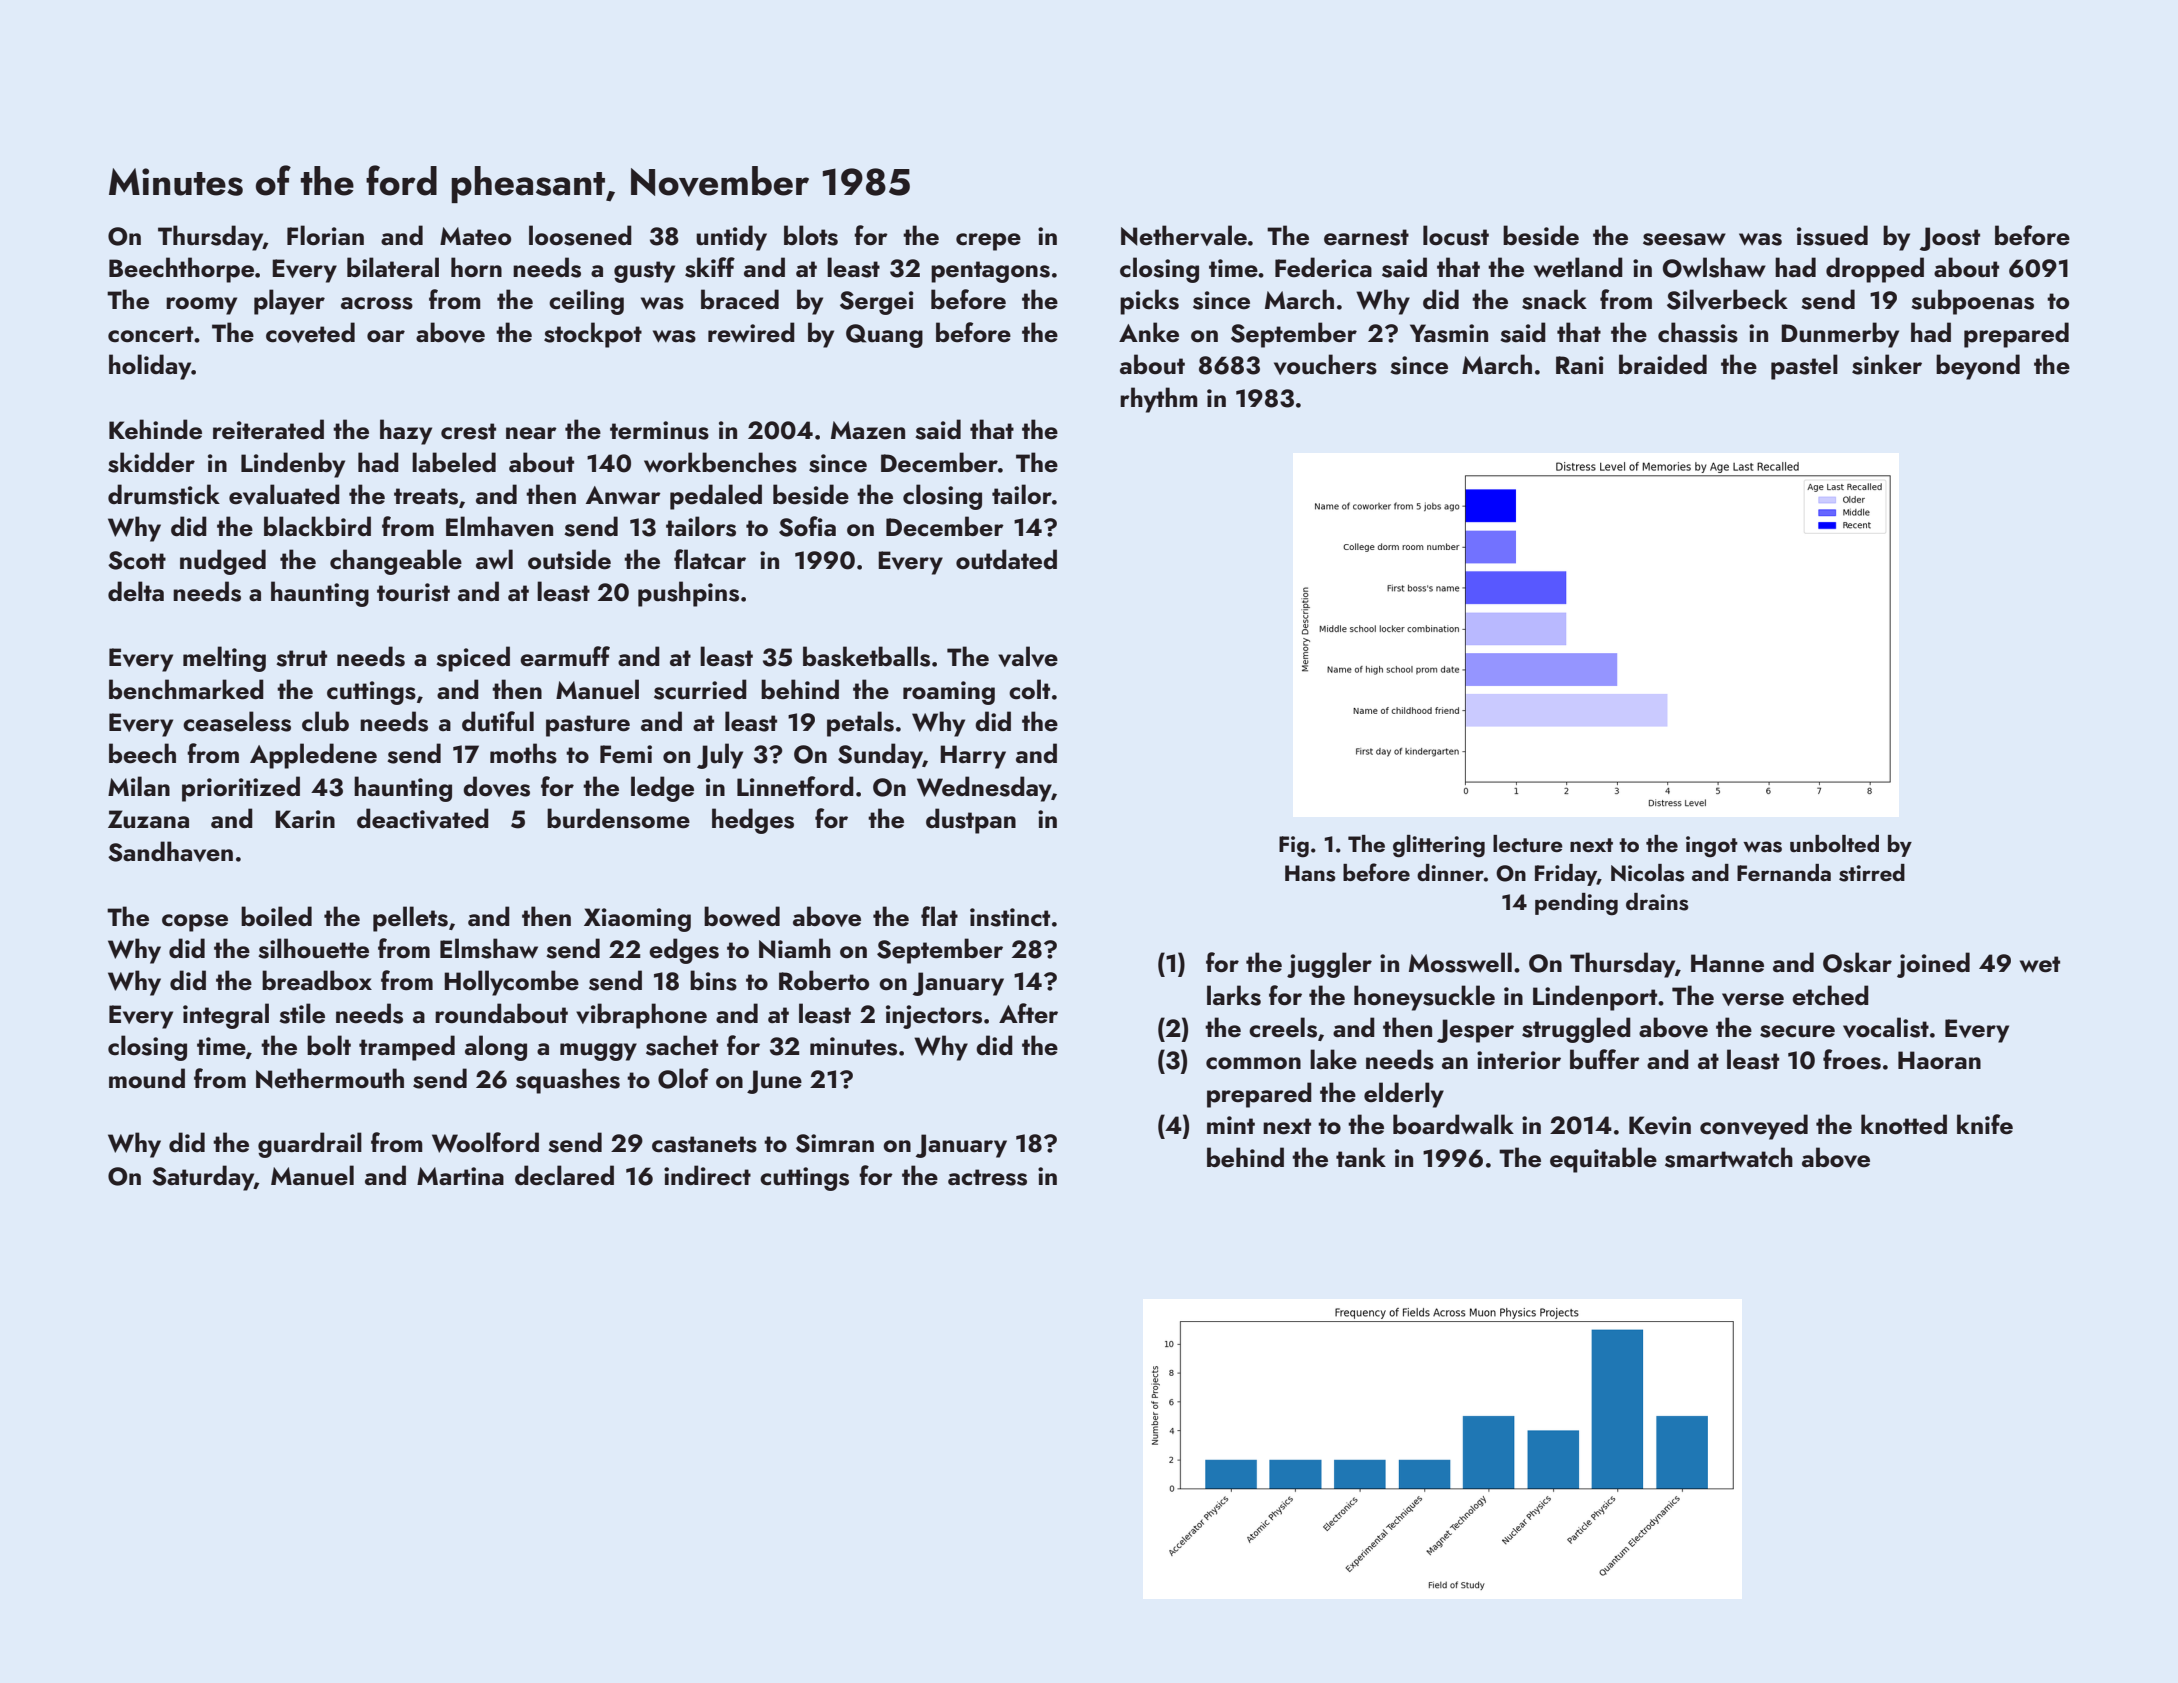  I want to click on valve, so click(1028, 656).
